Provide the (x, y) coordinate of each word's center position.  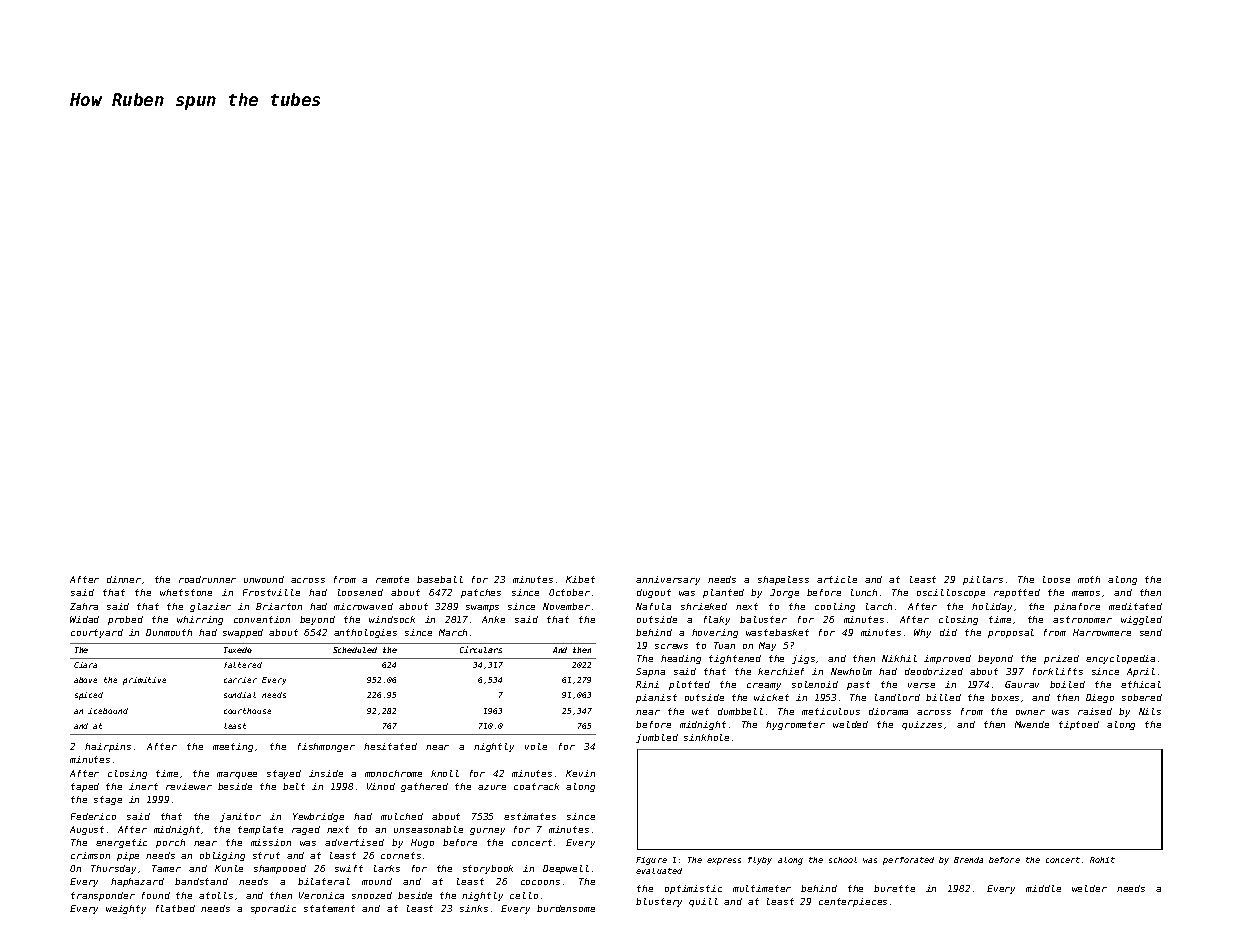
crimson (90, 855)
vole (536, 746)
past (858, 685)
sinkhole (706, 737)
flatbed (175, 908)
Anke (493, 619)
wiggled (1141, 620)
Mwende (1032, 724)
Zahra (84, 606)
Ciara (85, 665)
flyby (760, 861)
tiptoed (1079, 725)
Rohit (1102, 860)
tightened (735, 659)
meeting (233, 747)
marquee (237, 775)
